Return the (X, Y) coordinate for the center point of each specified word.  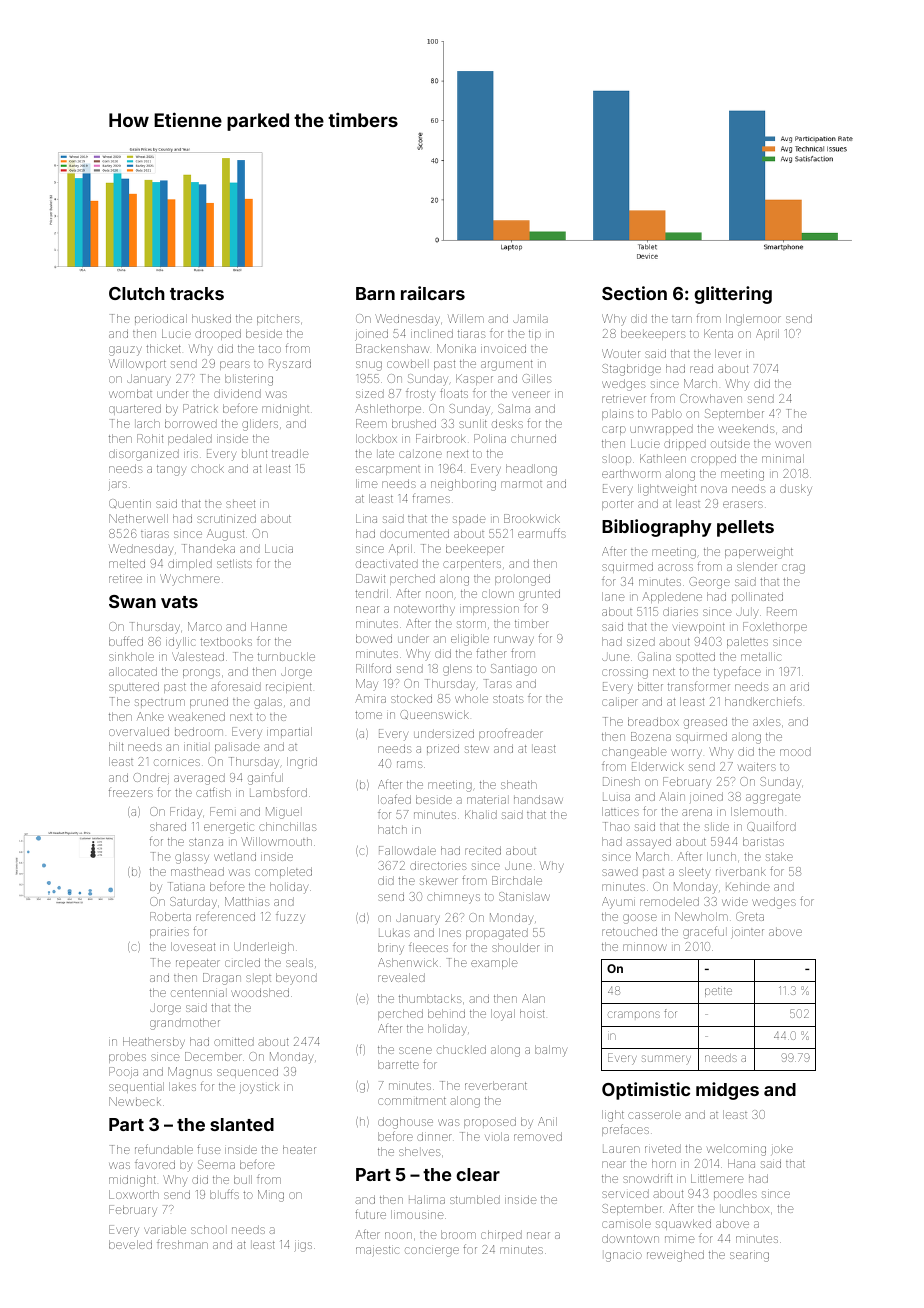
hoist (532, 1013)
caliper (620, 703)
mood (795, 751)
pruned (209, 702)
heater (299, 1149)
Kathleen (663, 458)
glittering (733, 295)
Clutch (137, 293)
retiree (125, 579)
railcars (433, 293)
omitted (234, 1041)
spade (469, 519)
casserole (654, 1114)
